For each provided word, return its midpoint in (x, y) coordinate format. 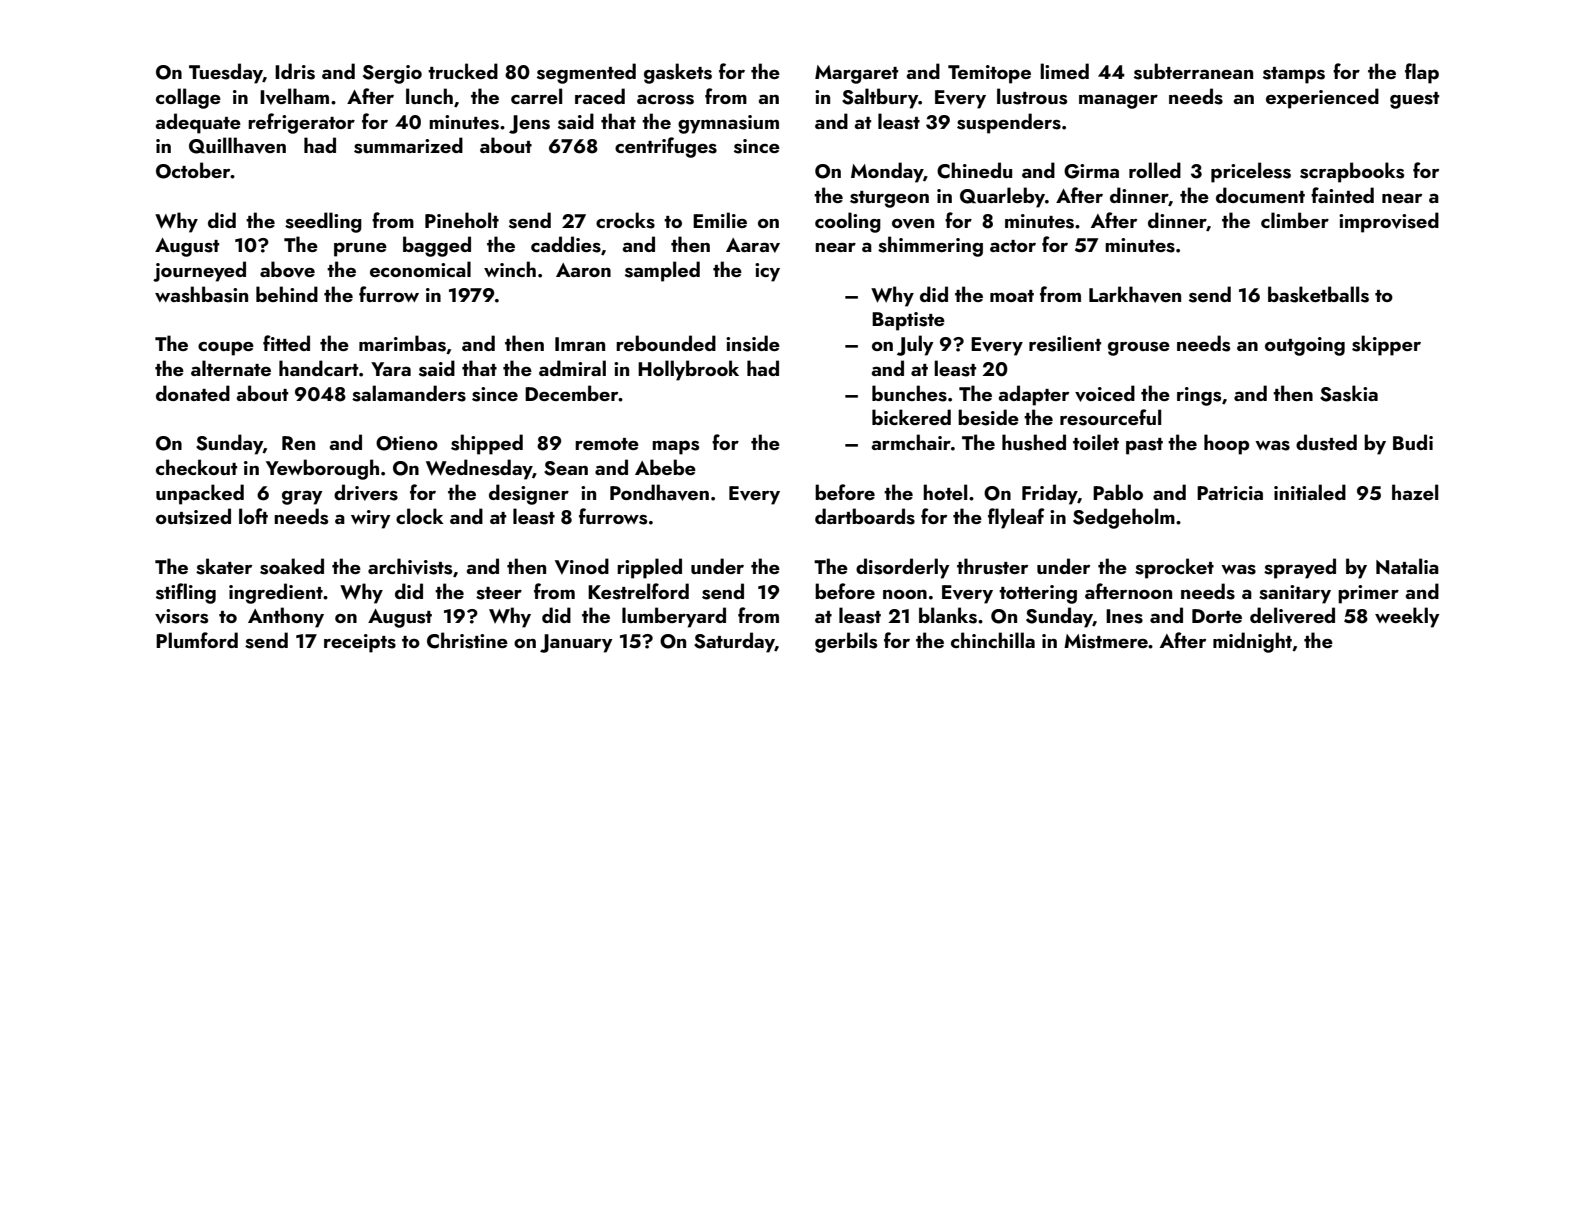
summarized (408, 145)
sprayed (1300, 568)
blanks (948, 615)
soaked (292, 566)
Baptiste (908, 321)
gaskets (678, 73)
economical (420, 269)
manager (1118, 101)
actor (1013, 246)
